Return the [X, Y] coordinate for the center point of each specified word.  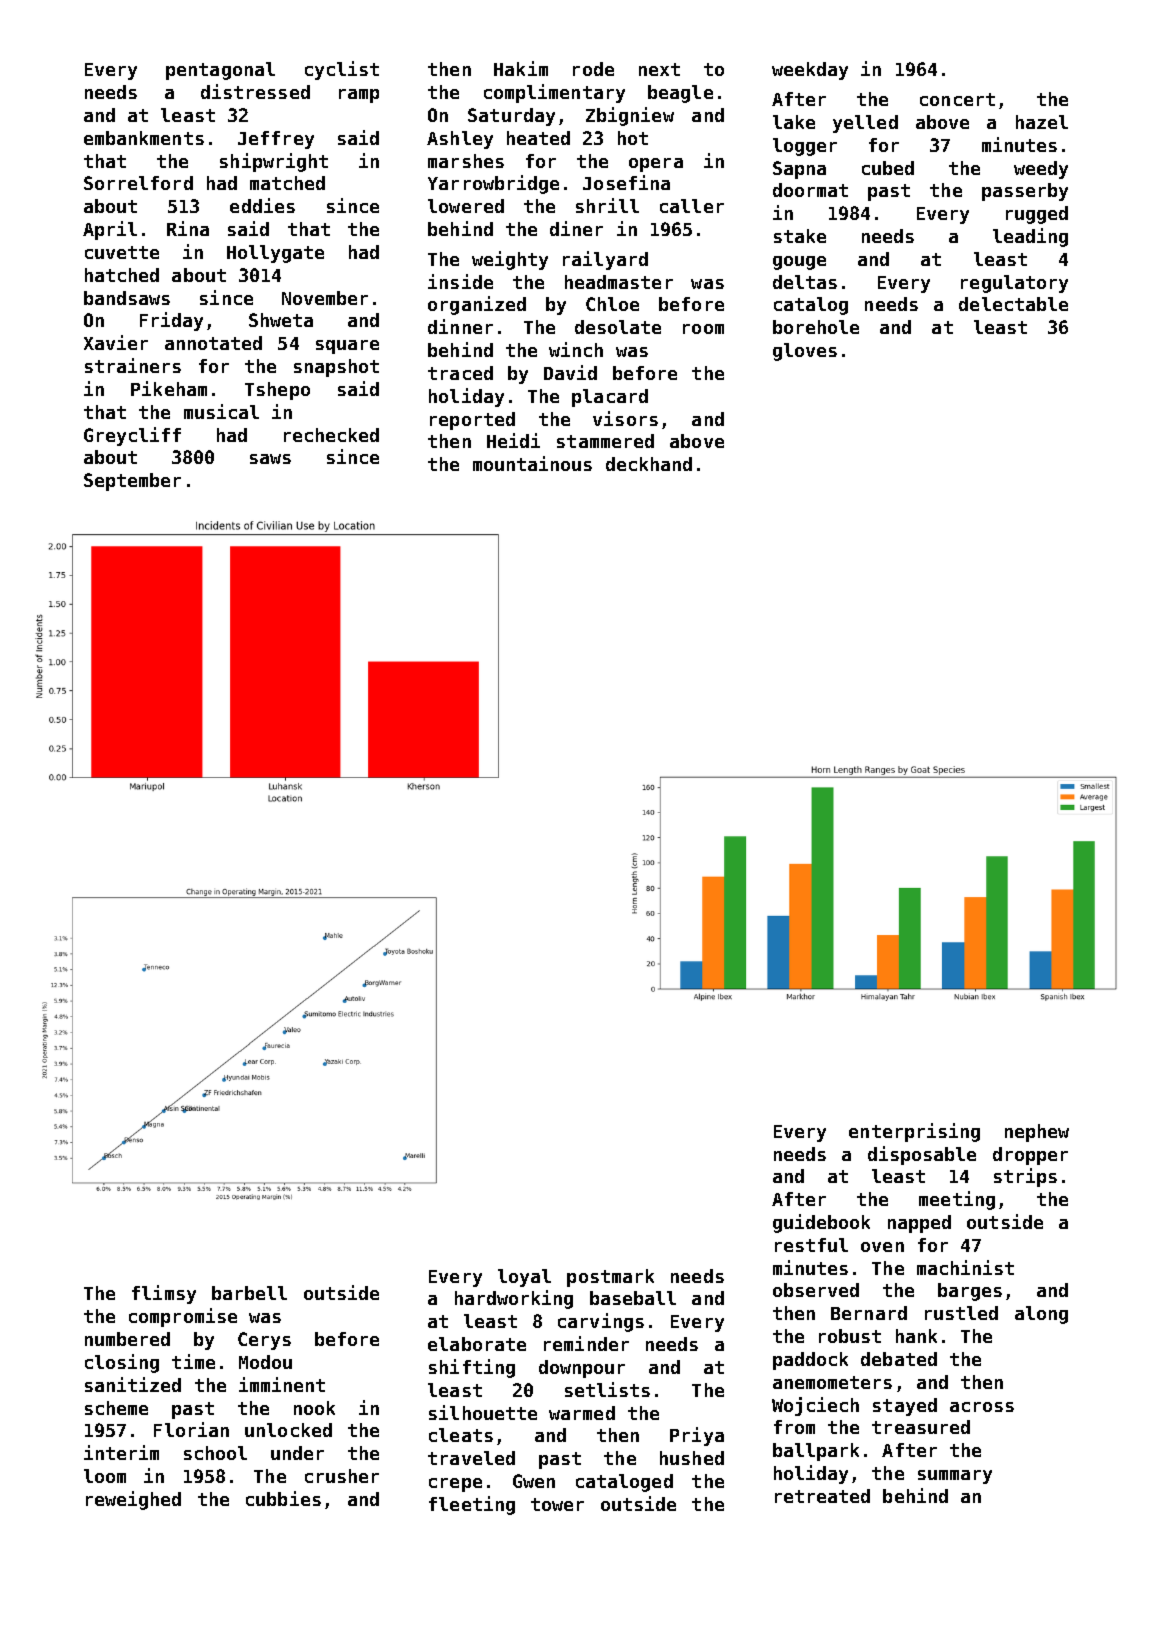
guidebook [821, 1223]
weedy [1041, 170]
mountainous [532, 463]
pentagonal [220, 71]
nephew [1037, 1133]
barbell [249, 1293]
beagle [680, 94]
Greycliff [132, 436]
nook [314, 1408]
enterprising [914, 1132]
